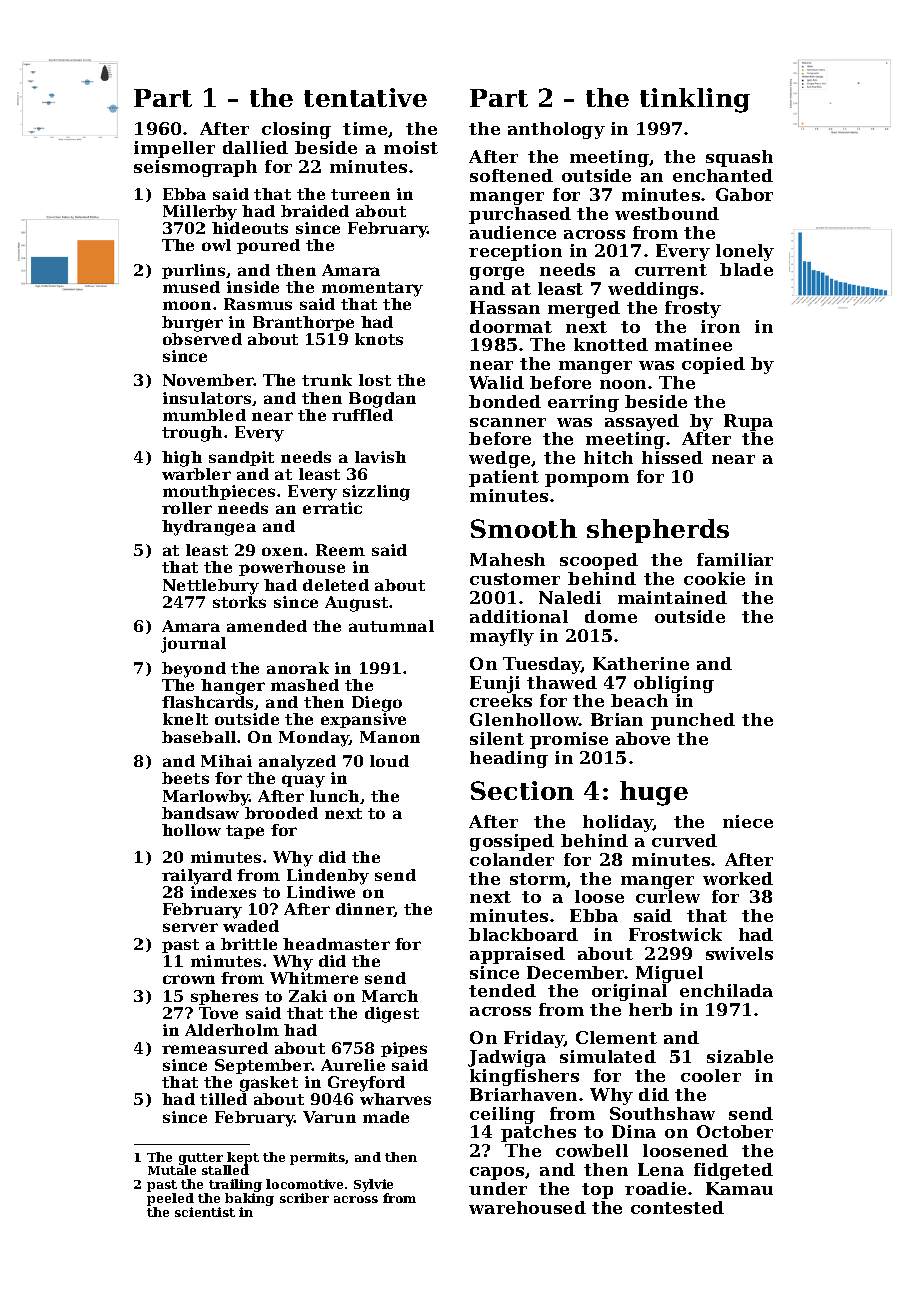 The image size is (908, 1316). I want to click on wharves, so click(395, 1099).
